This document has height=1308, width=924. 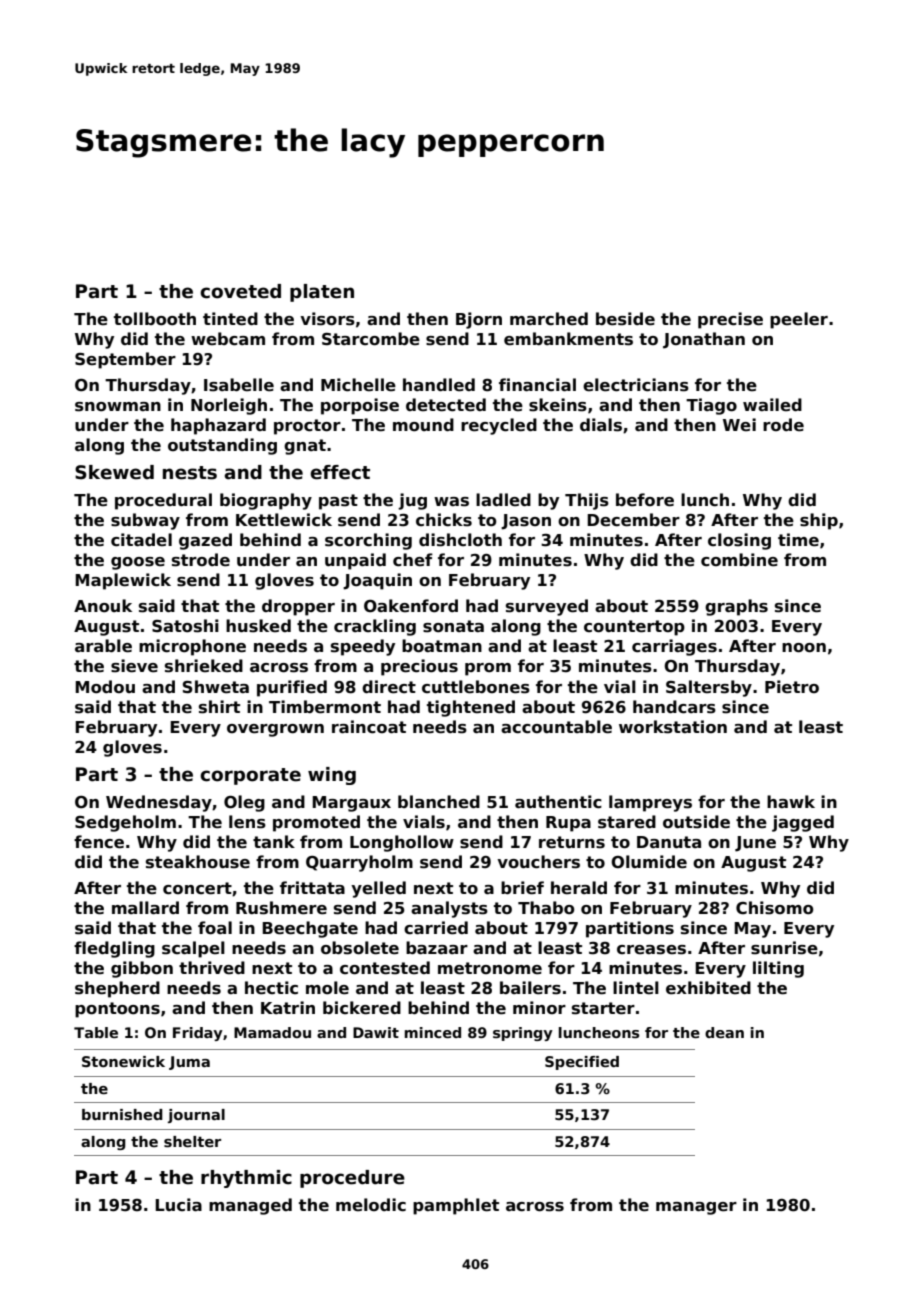 What do you see at coordinates (704, 340) in the document?
I see `Jonathan` at bounding box center [704, 340].
